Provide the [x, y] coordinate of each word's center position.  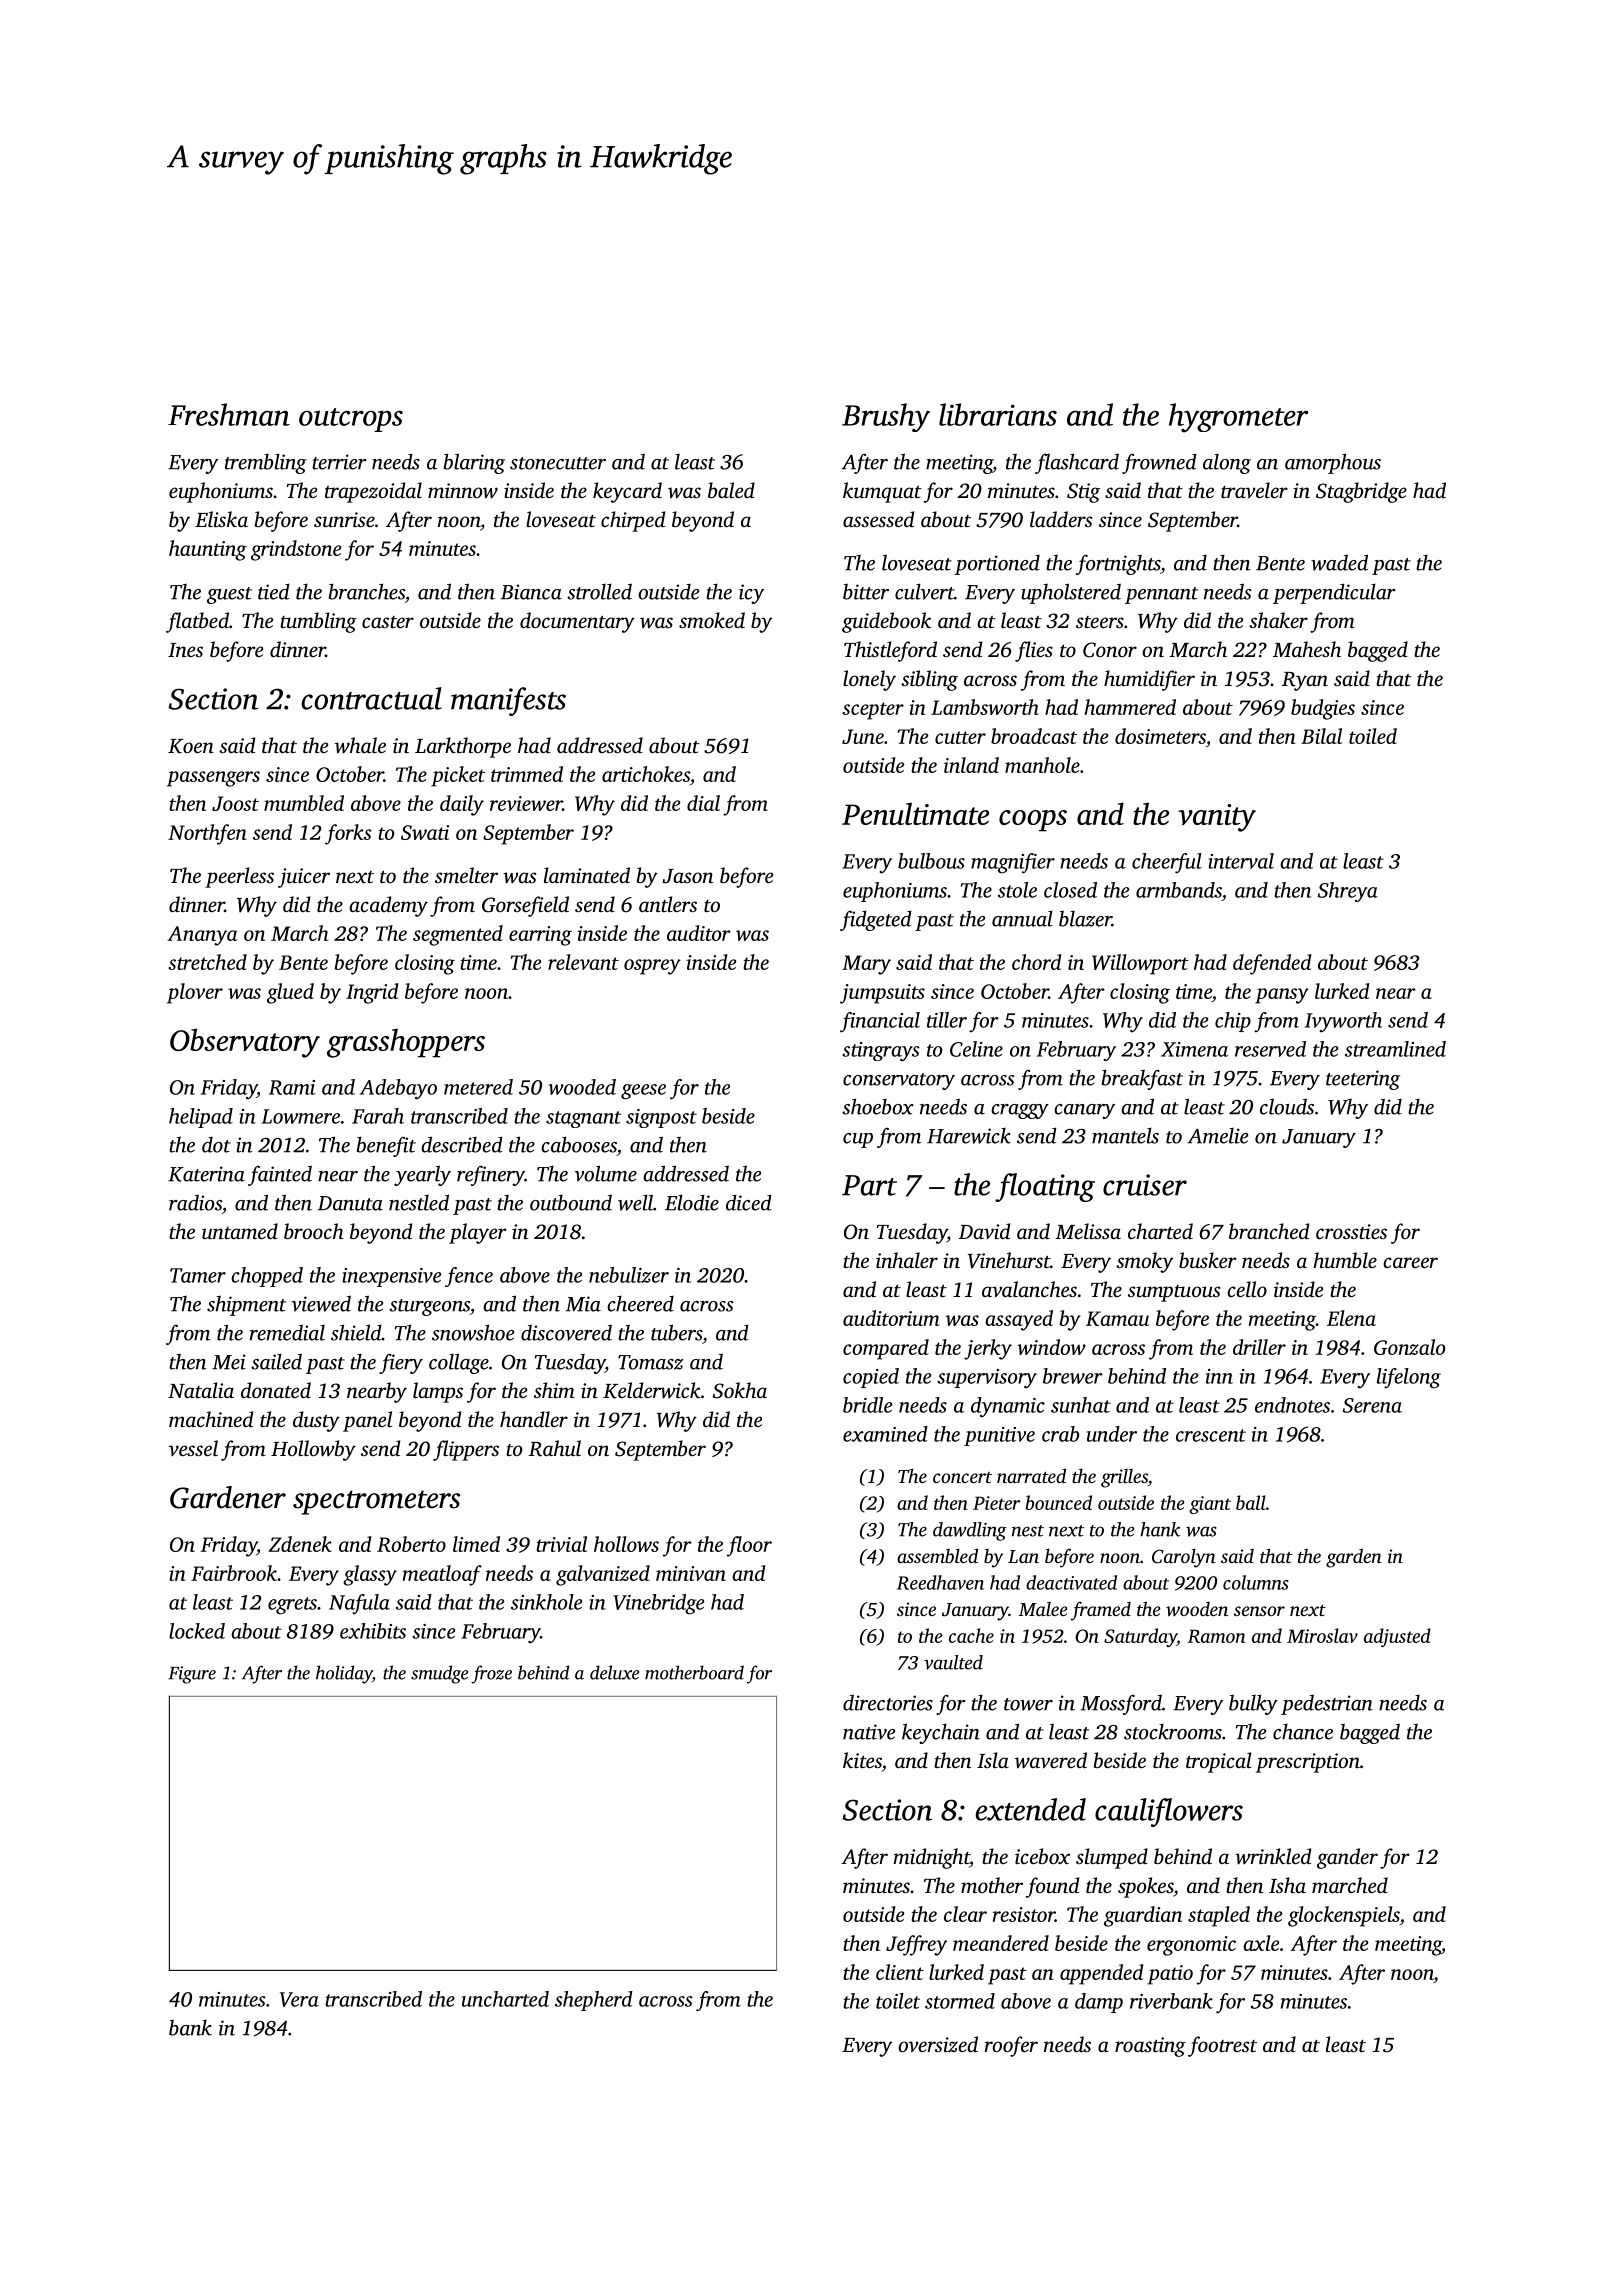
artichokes [646, 774]
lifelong [1409, 1378]
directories [888, 1702]
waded [1339, 562]
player [478, 1233]
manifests [508, 701]
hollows [626, 1544]
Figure [192, 1675]
